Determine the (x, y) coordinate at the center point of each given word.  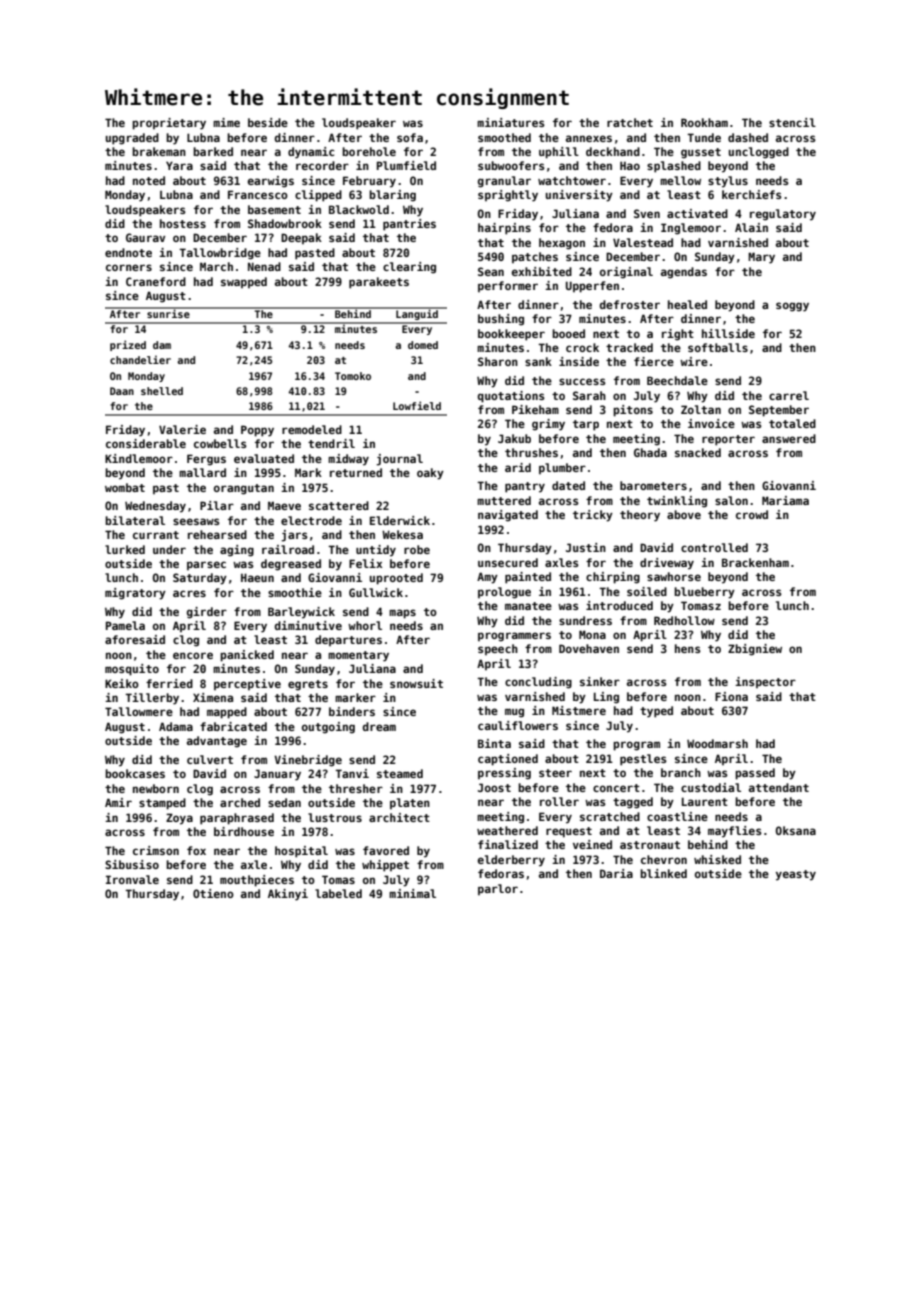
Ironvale (132, 879)
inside (579, 361)
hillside (728, 333)
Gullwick (376, 592)
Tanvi (352, 773)
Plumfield (406, 165)
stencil (792, 122)
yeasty (796, 875)
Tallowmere (139, 711)
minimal (412, 893)
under (169, 549)
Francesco (258, 194)
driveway (667, 564)
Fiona (731, 696)
